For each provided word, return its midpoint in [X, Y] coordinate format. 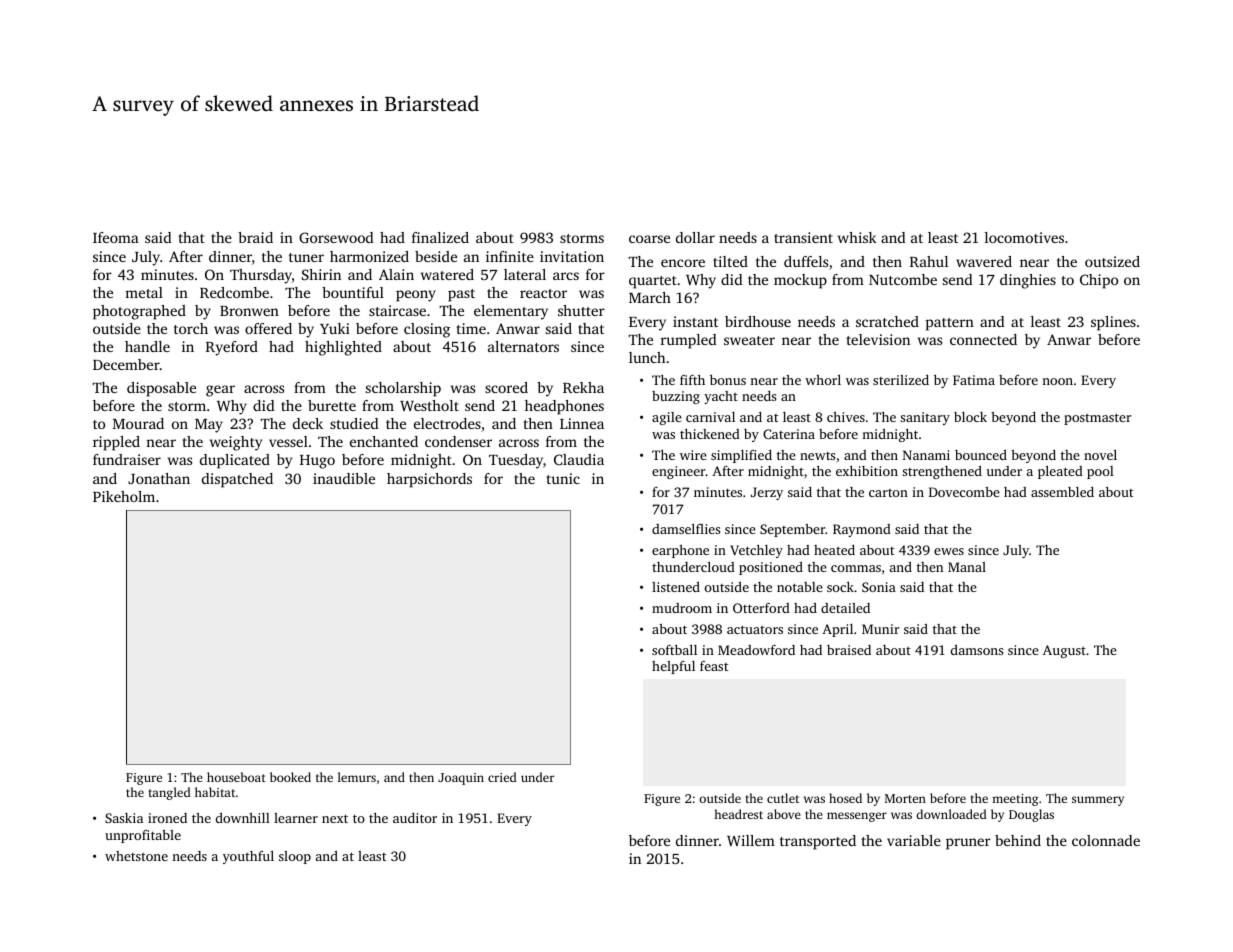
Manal [967, 567]
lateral [525, 274]
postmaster [1097, 419]
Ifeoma [116, 237]
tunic [563, 478]
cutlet [783, 798]
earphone [680, 551]
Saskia [124, 818]
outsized [1112, 261]
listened [676, 587]
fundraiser [127, 459]
